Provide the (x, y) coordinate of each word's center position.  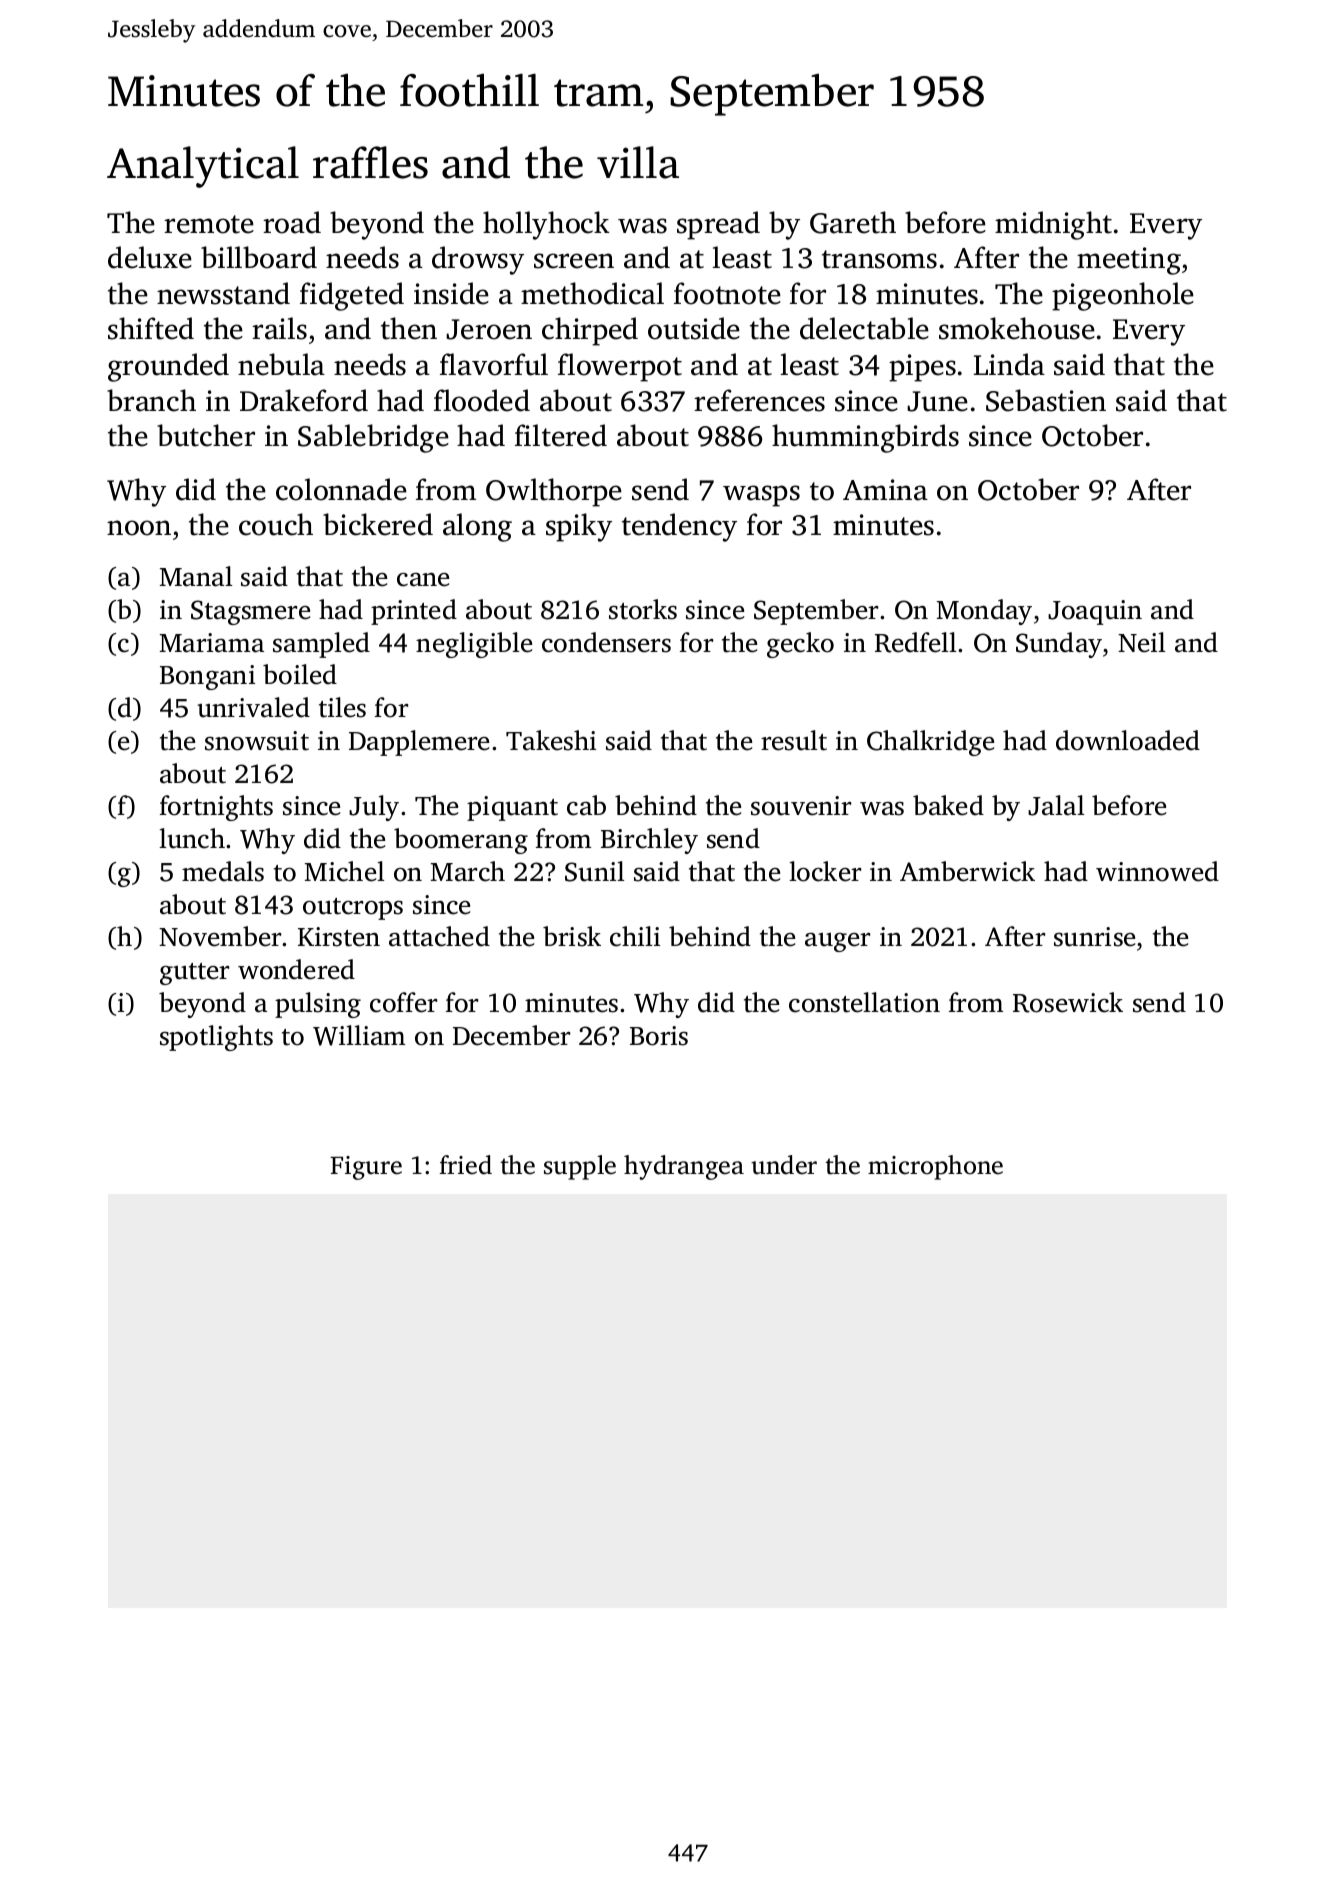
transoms (879, 259)
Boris (659, 1036)
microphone (935, 1167)
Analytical (203, 167)
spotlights (216, 1038)
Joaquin (1095, 612)
